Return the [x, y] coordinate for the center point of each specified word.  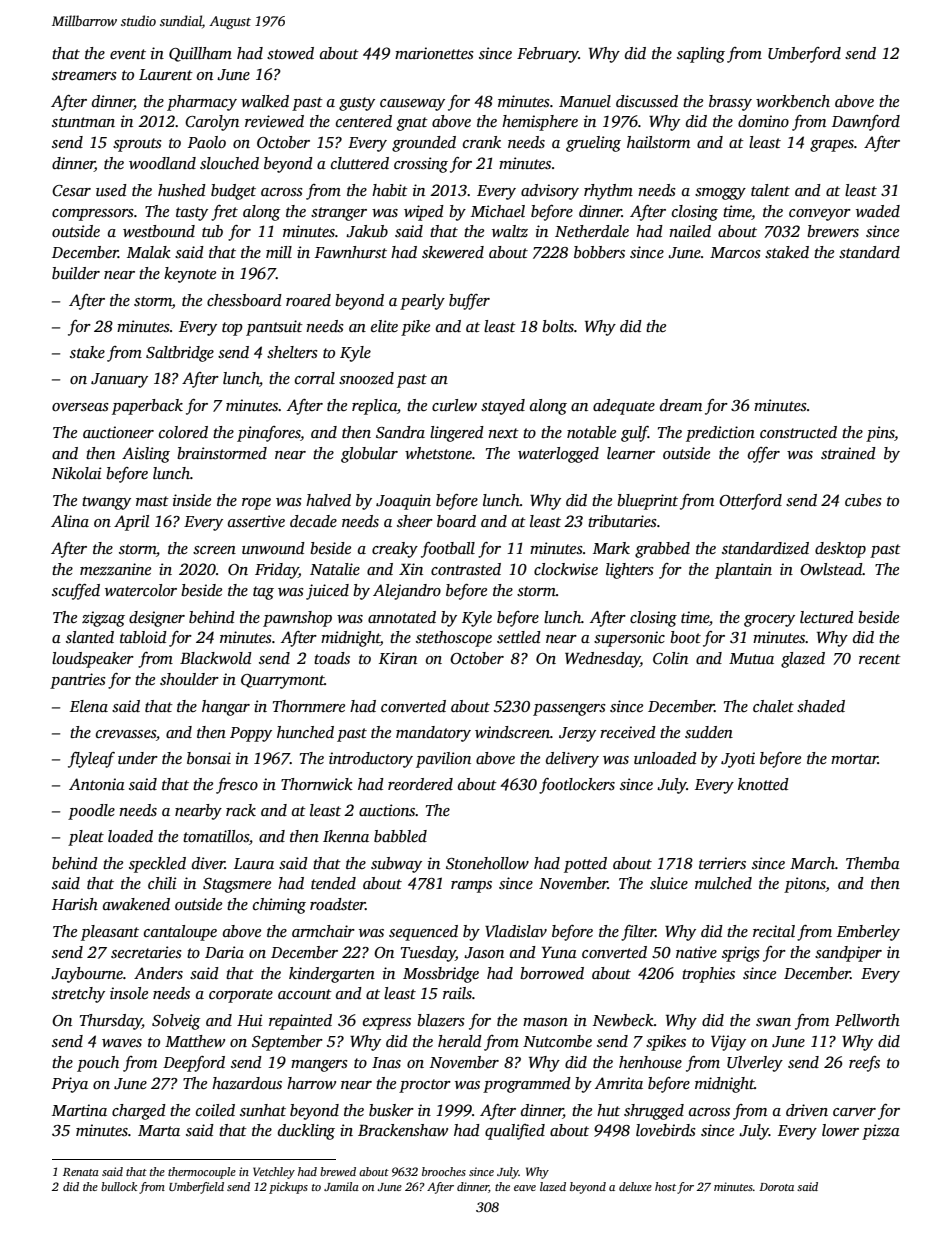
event [128, 54]
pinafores [269, 434]
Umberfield [196, 1188]
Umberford [804, 55]
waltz [510, 231]
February [548, 55]
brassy [730, 103]
